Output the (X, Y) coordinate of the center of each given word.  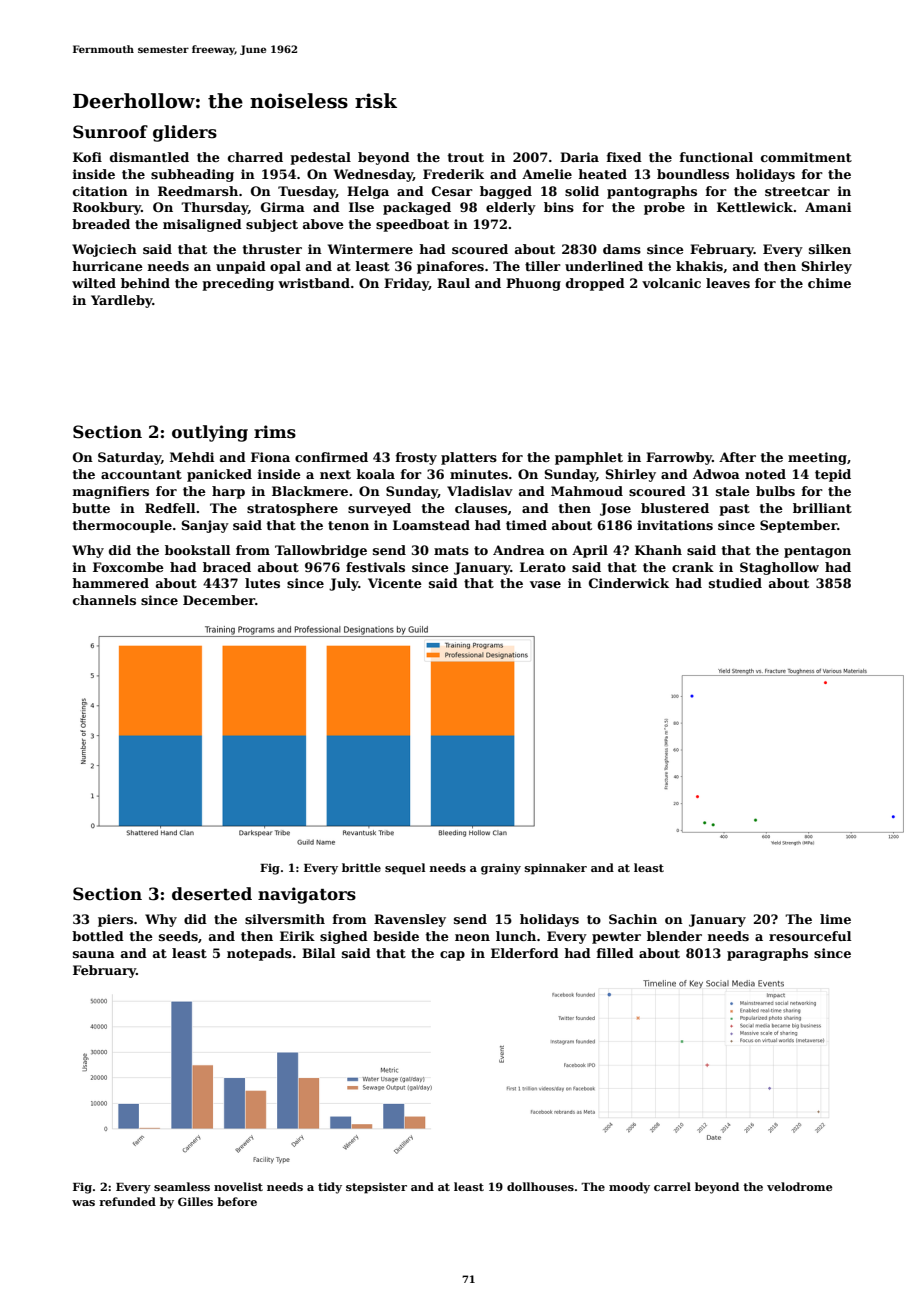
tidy (330, 1188)
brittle (361, 867)
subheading (192, 175)
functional (716, 157)
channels (104, 600)
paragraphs (767, 954)
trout (465, 157)
